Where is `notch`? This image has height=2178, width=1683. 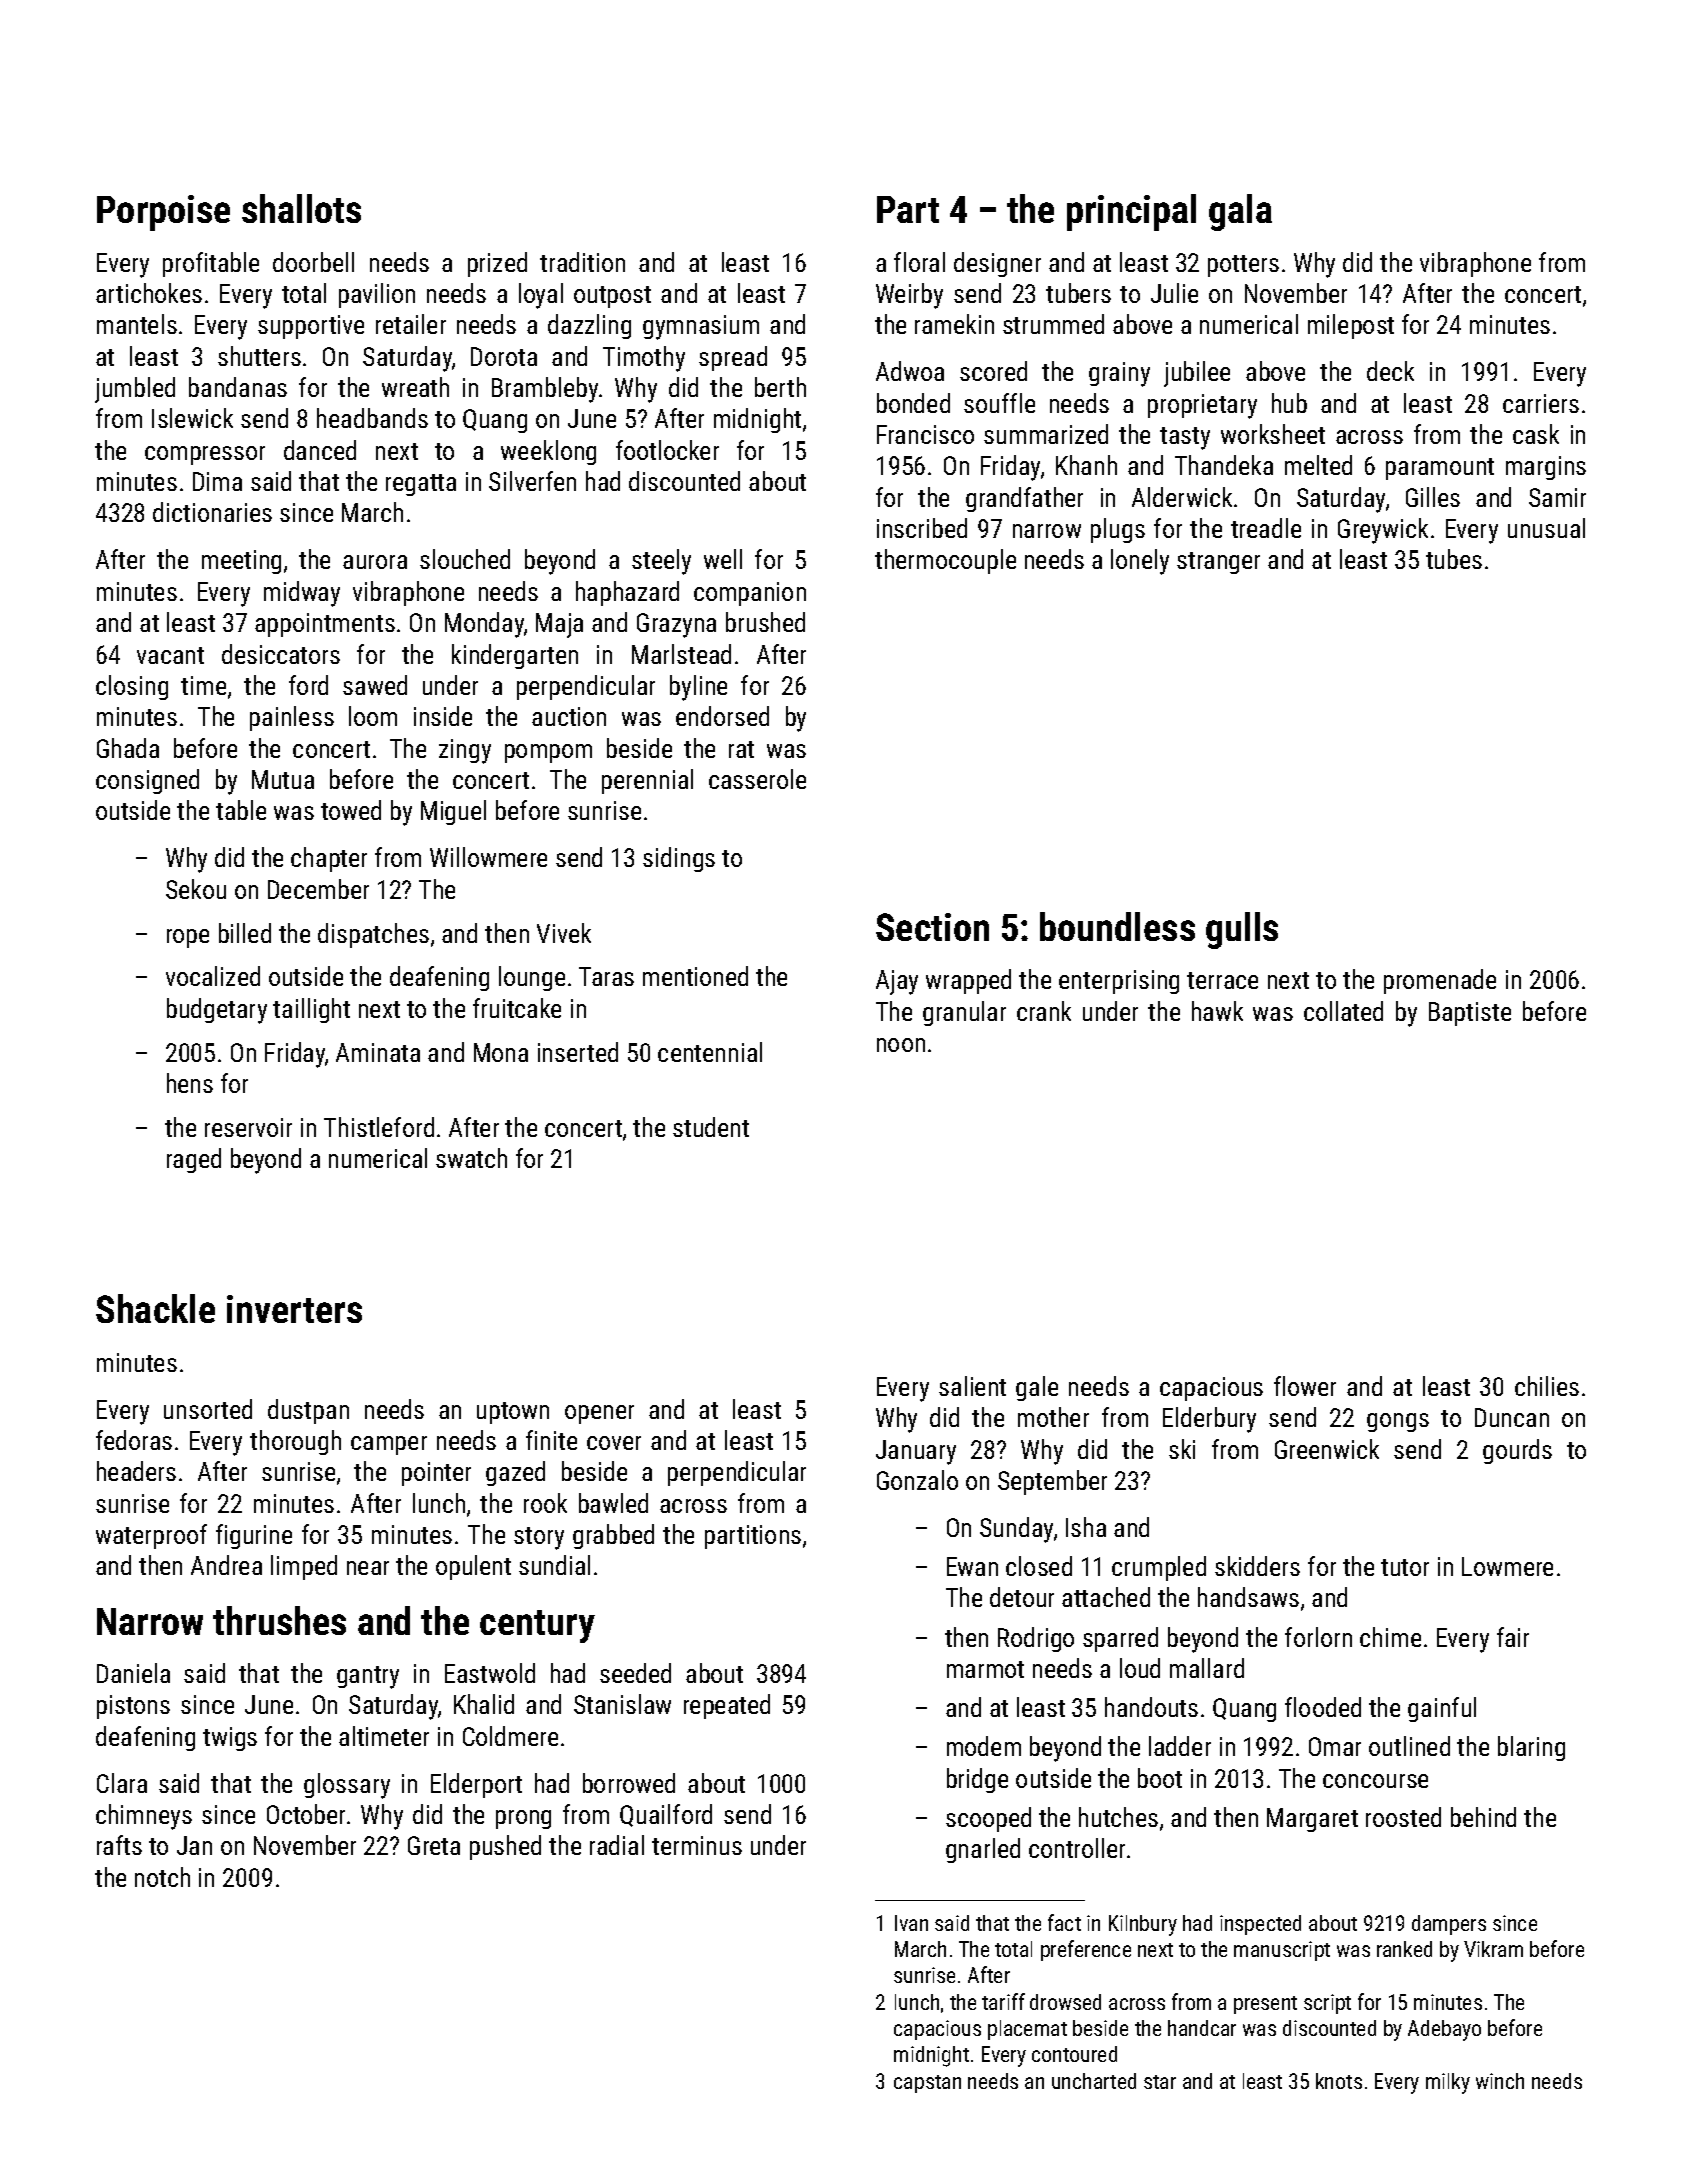
notch is located at coordinates (162, 1877).
